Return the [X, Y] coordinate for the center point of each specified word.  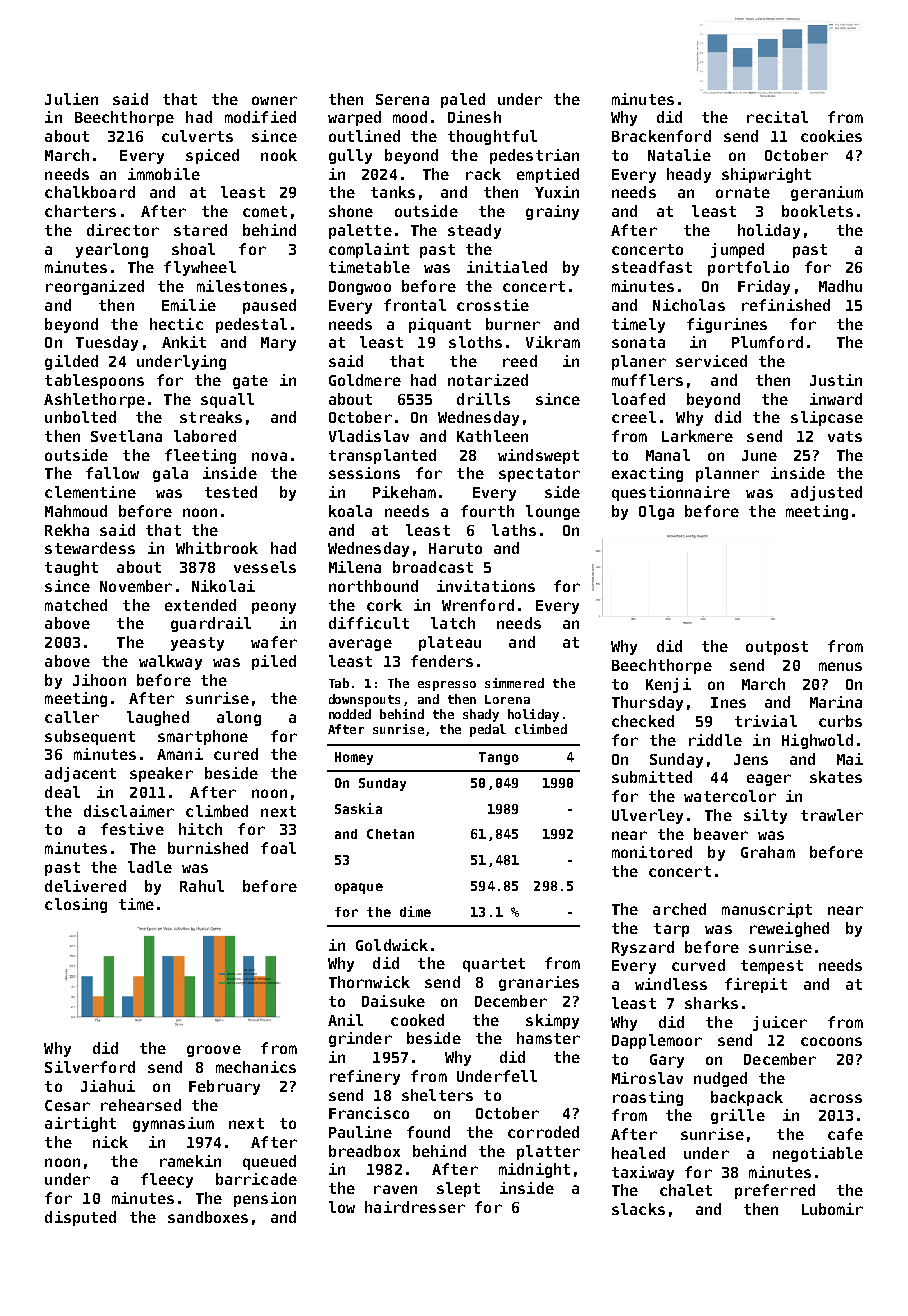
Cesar [67, 1105]
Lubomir [832, 1209]
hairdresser [415, 1207]
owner [274, 100]
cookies [831, 136]
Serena [402, 99]
